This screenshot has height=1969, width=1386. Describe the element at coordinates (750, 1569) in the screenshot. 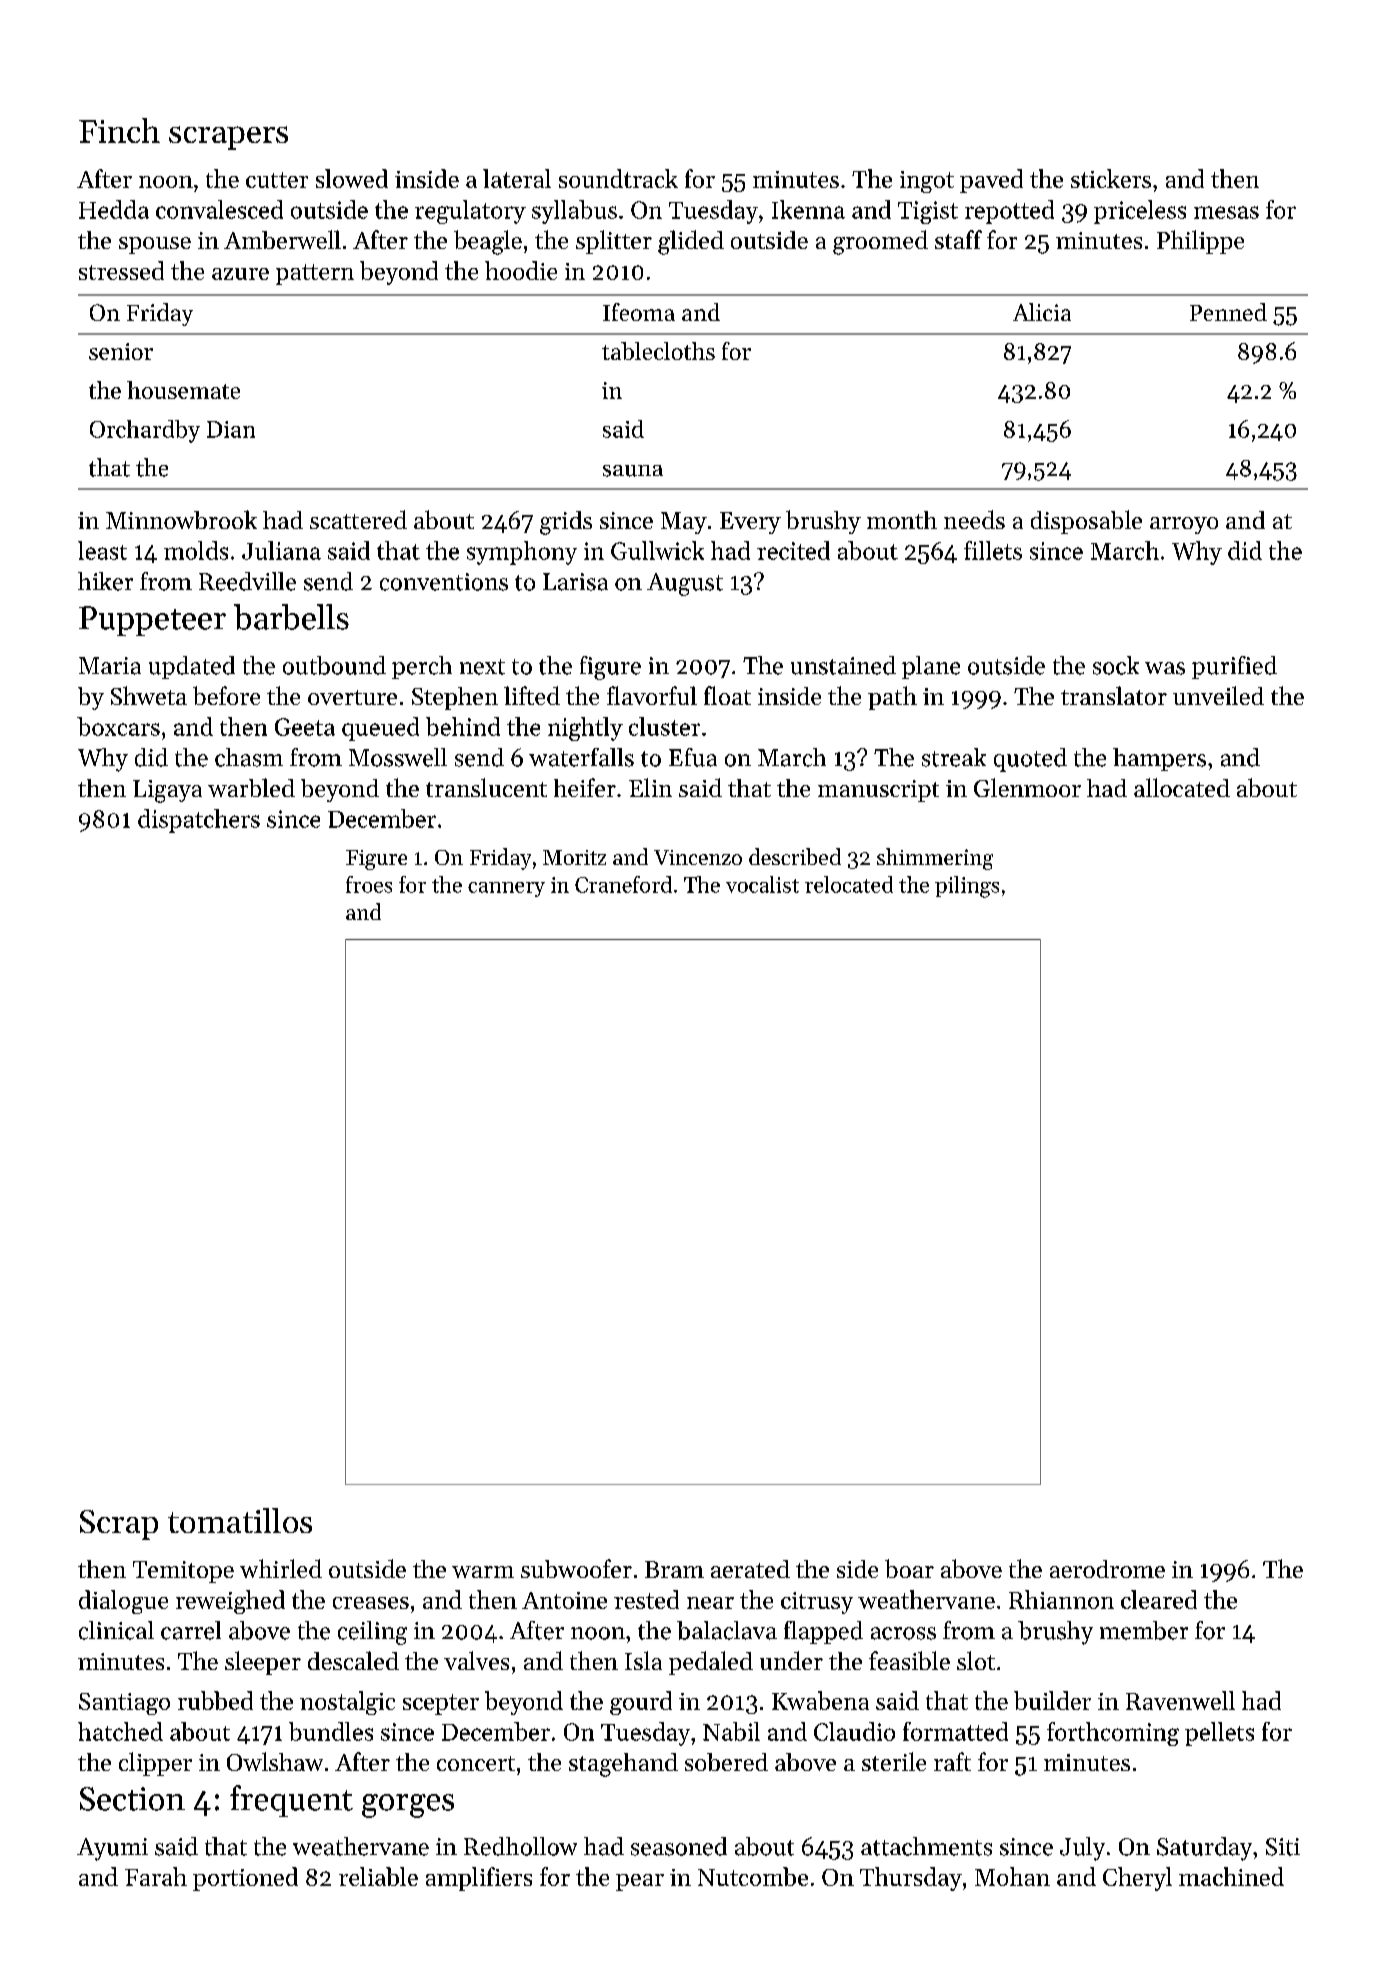

I see `aerated` at that location.
